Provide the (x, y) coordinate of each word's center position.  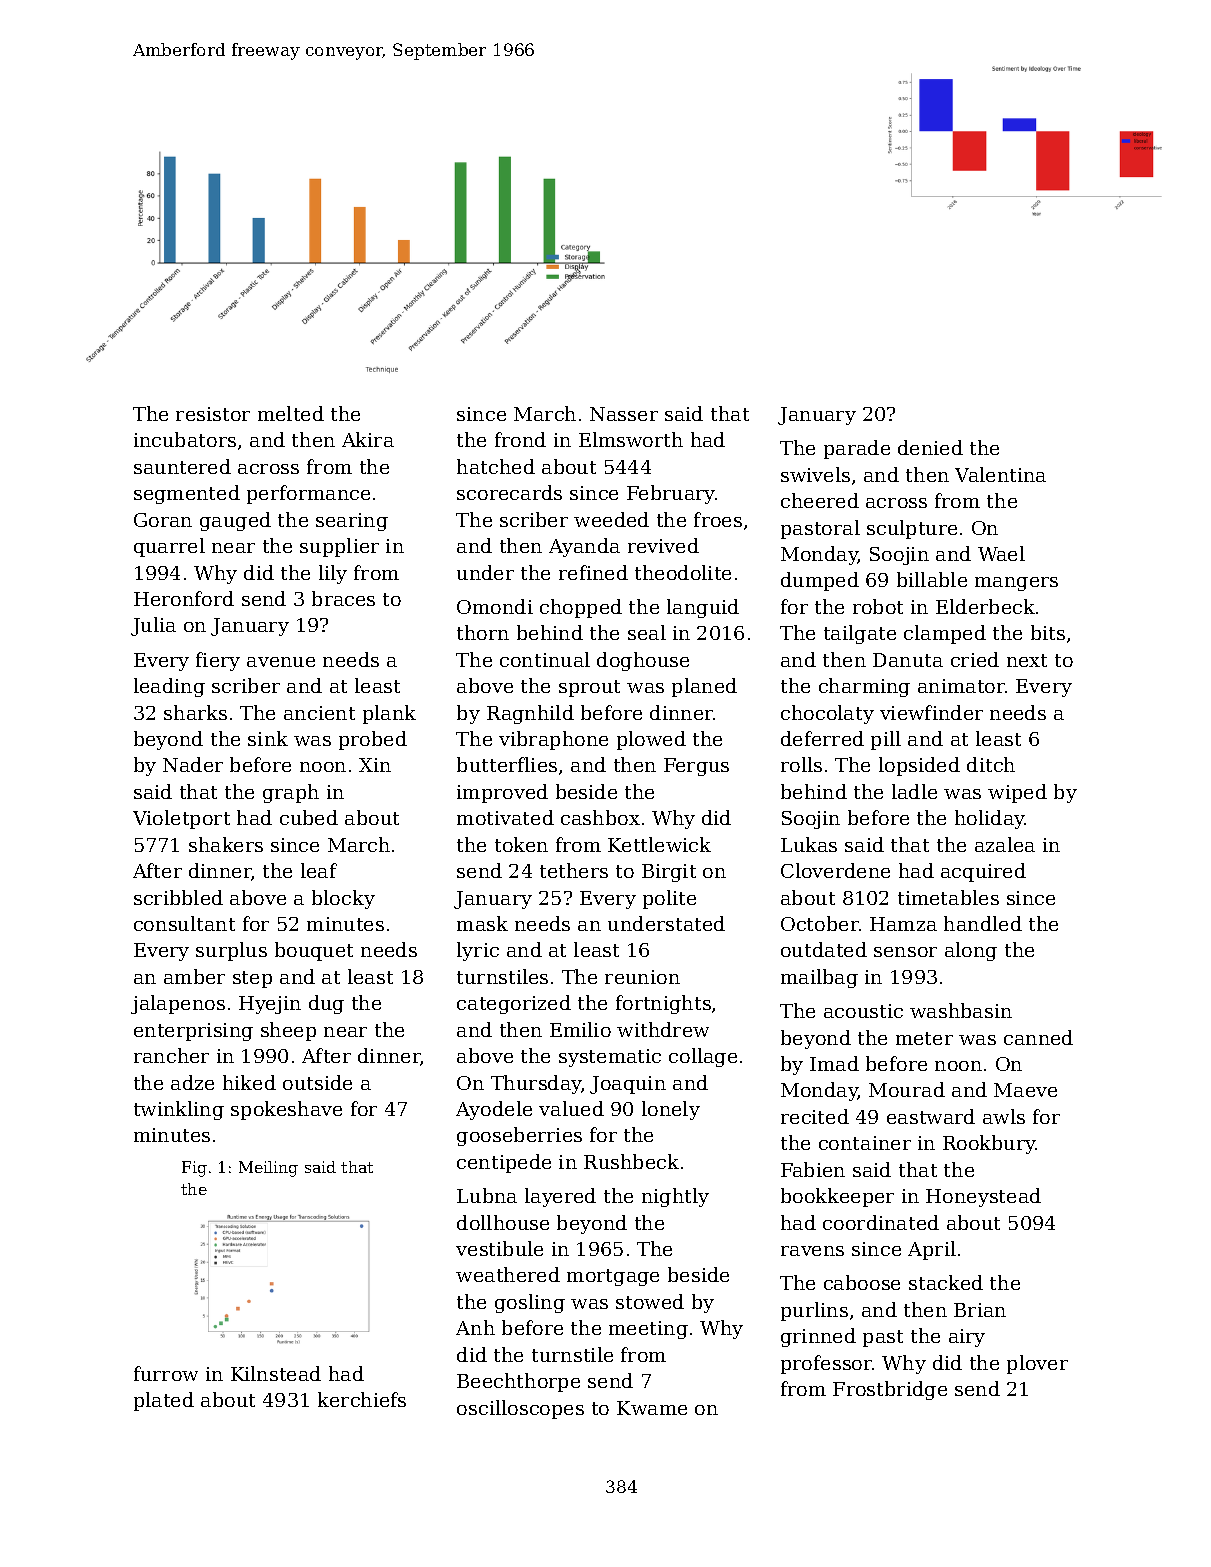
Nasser (624, 414)
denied (930, 447)
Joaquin (628, 1085)
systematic (610, 1058)
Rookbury (989, 1144)
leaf (319, 870)
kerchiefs (362, 1399)
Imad (834, 1063)
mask (482, 923)
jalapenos (178, 1004)
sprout (589, 688)
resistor (213, 414)
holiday (990, 819)
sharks (195, 712)
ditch (991, 764)
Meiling (268, 1169)
